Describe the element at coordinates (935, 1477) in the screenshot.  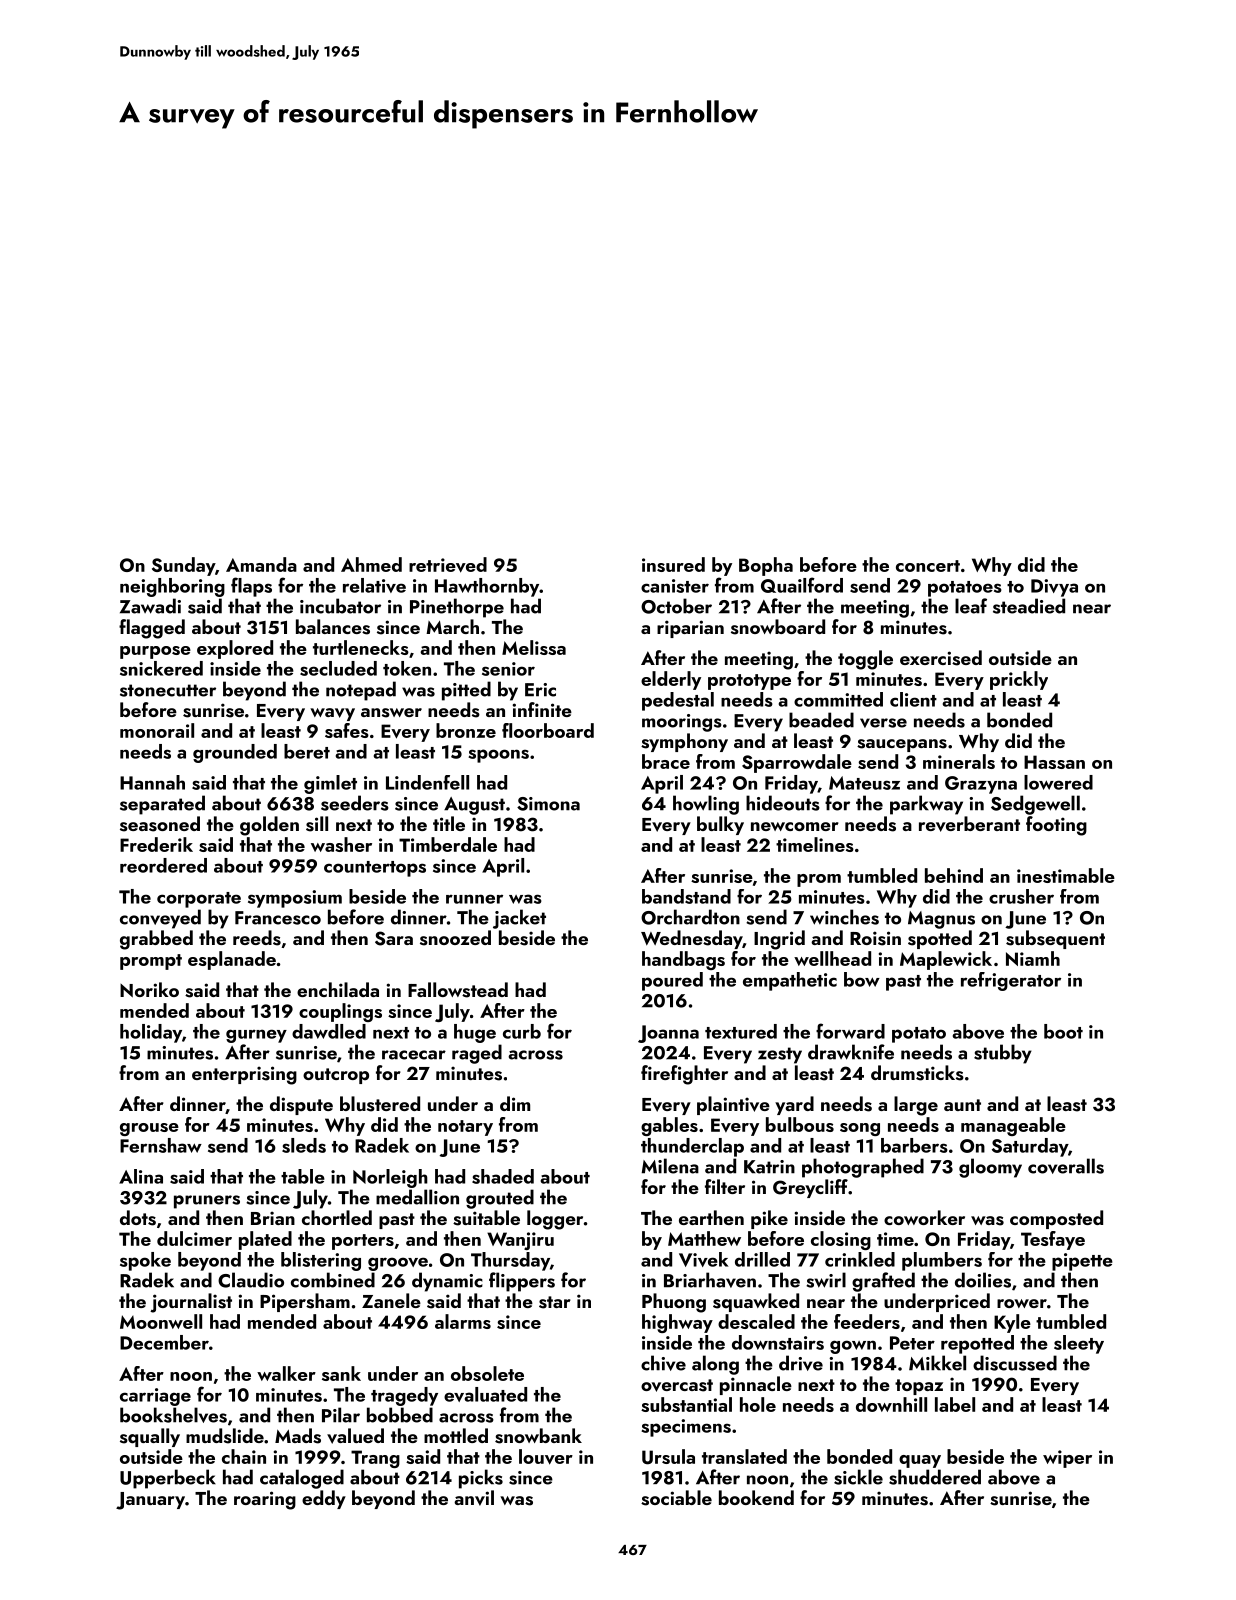
I see `shuddered` at that location.
